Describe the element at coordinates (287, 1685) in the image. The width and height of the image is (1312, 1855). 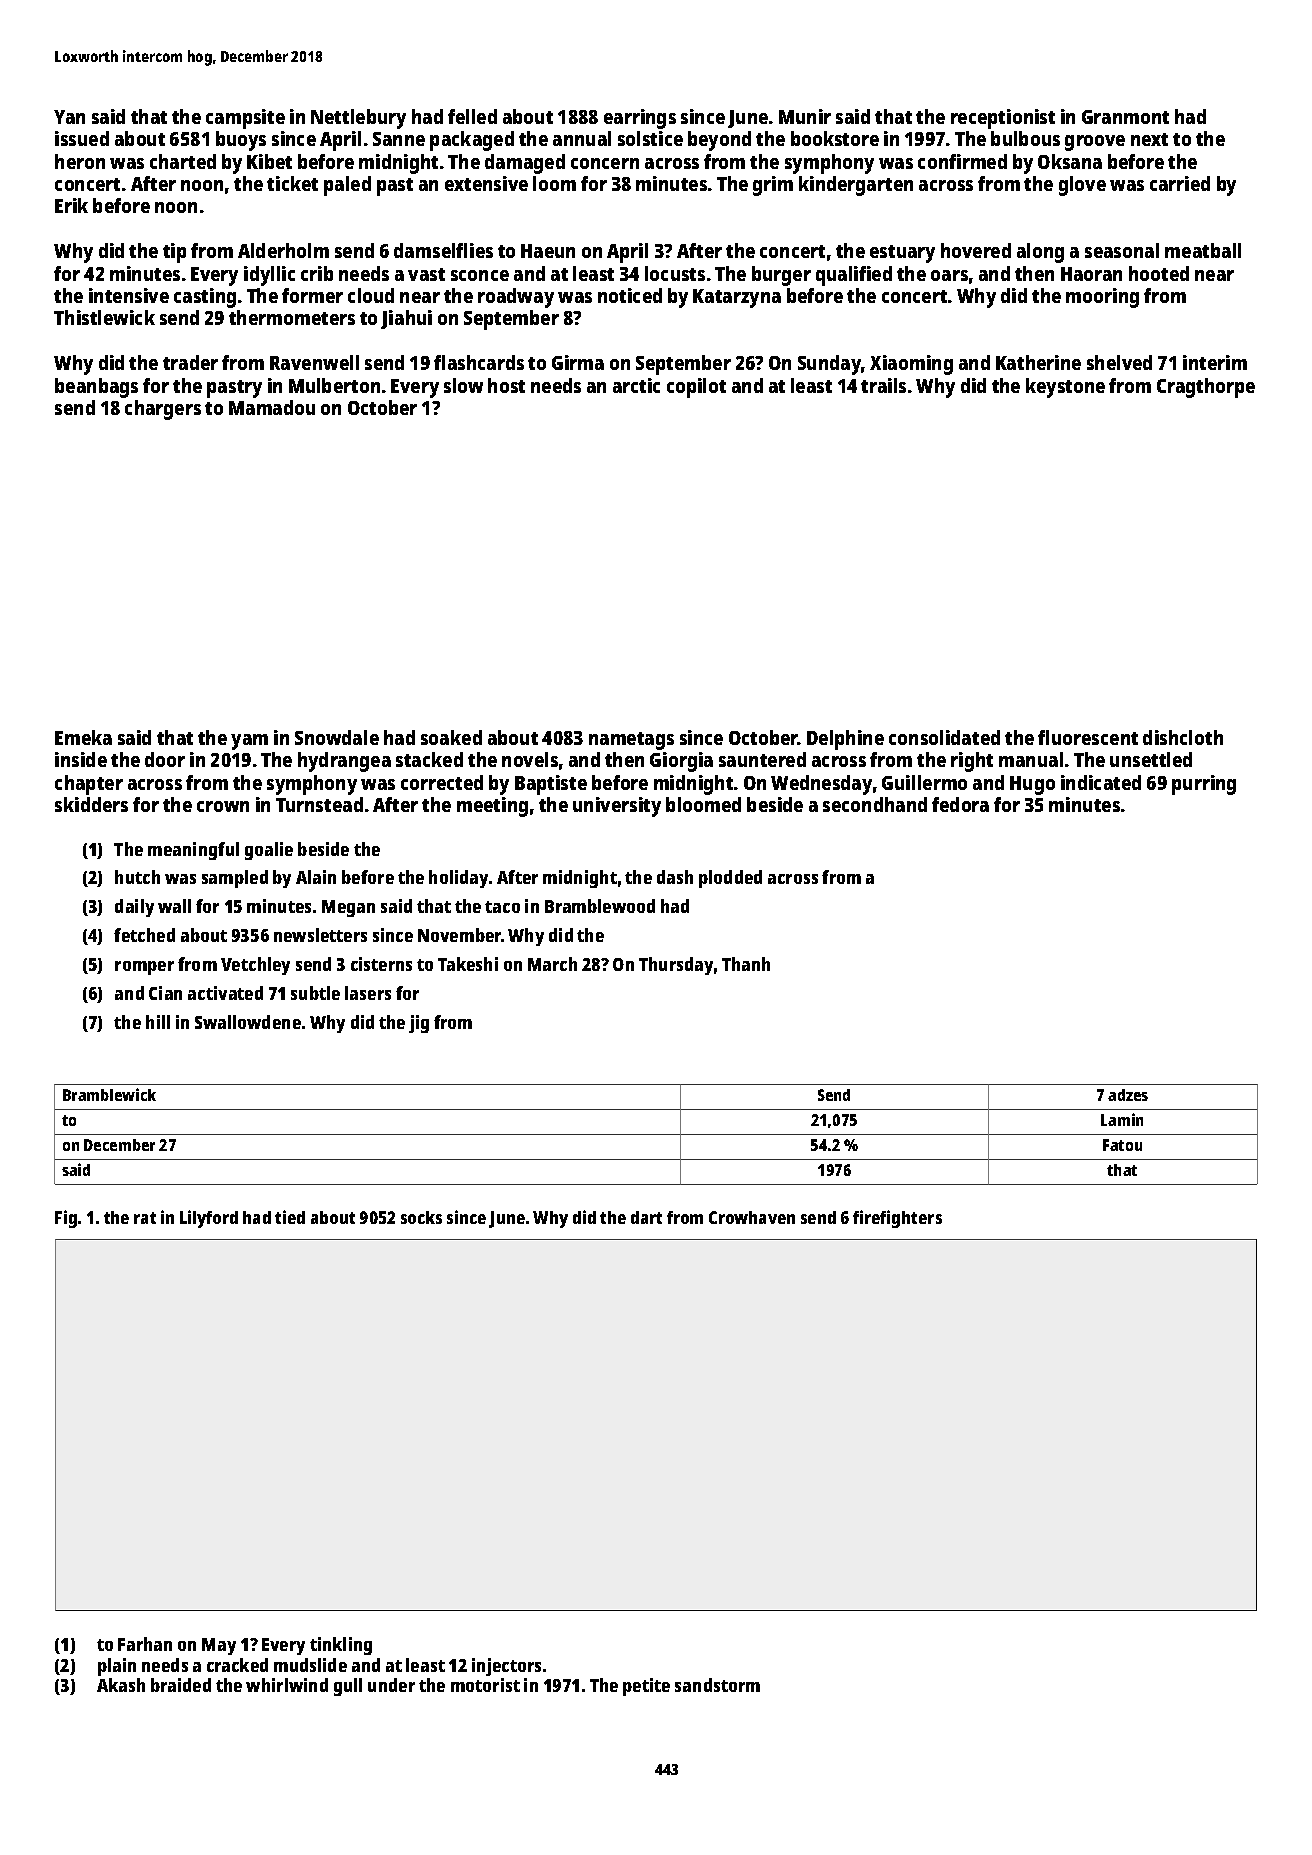
I see `whirlwind` at that location.
